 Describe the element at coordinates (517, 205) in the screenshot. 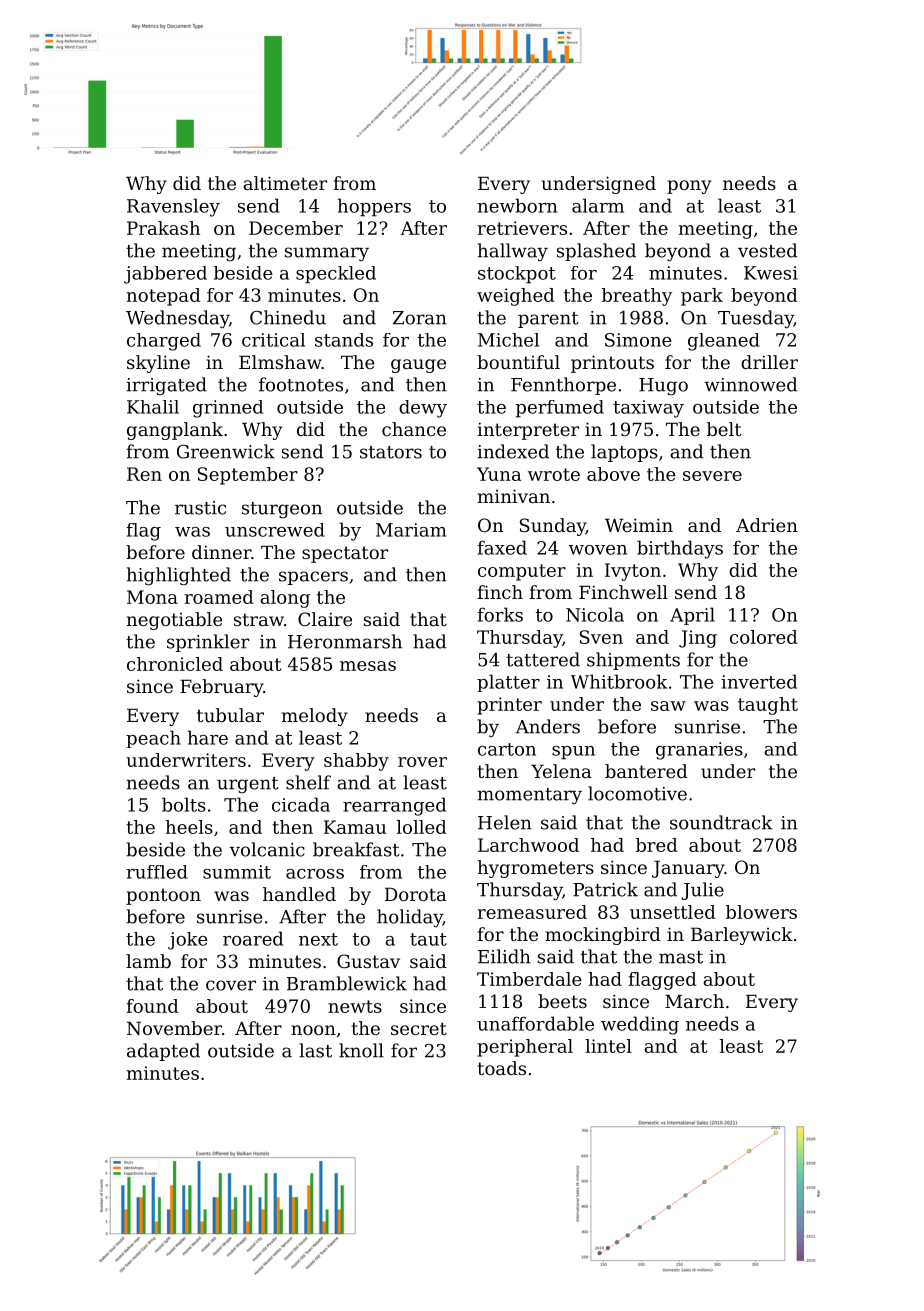

I see `newborn` at that location.
